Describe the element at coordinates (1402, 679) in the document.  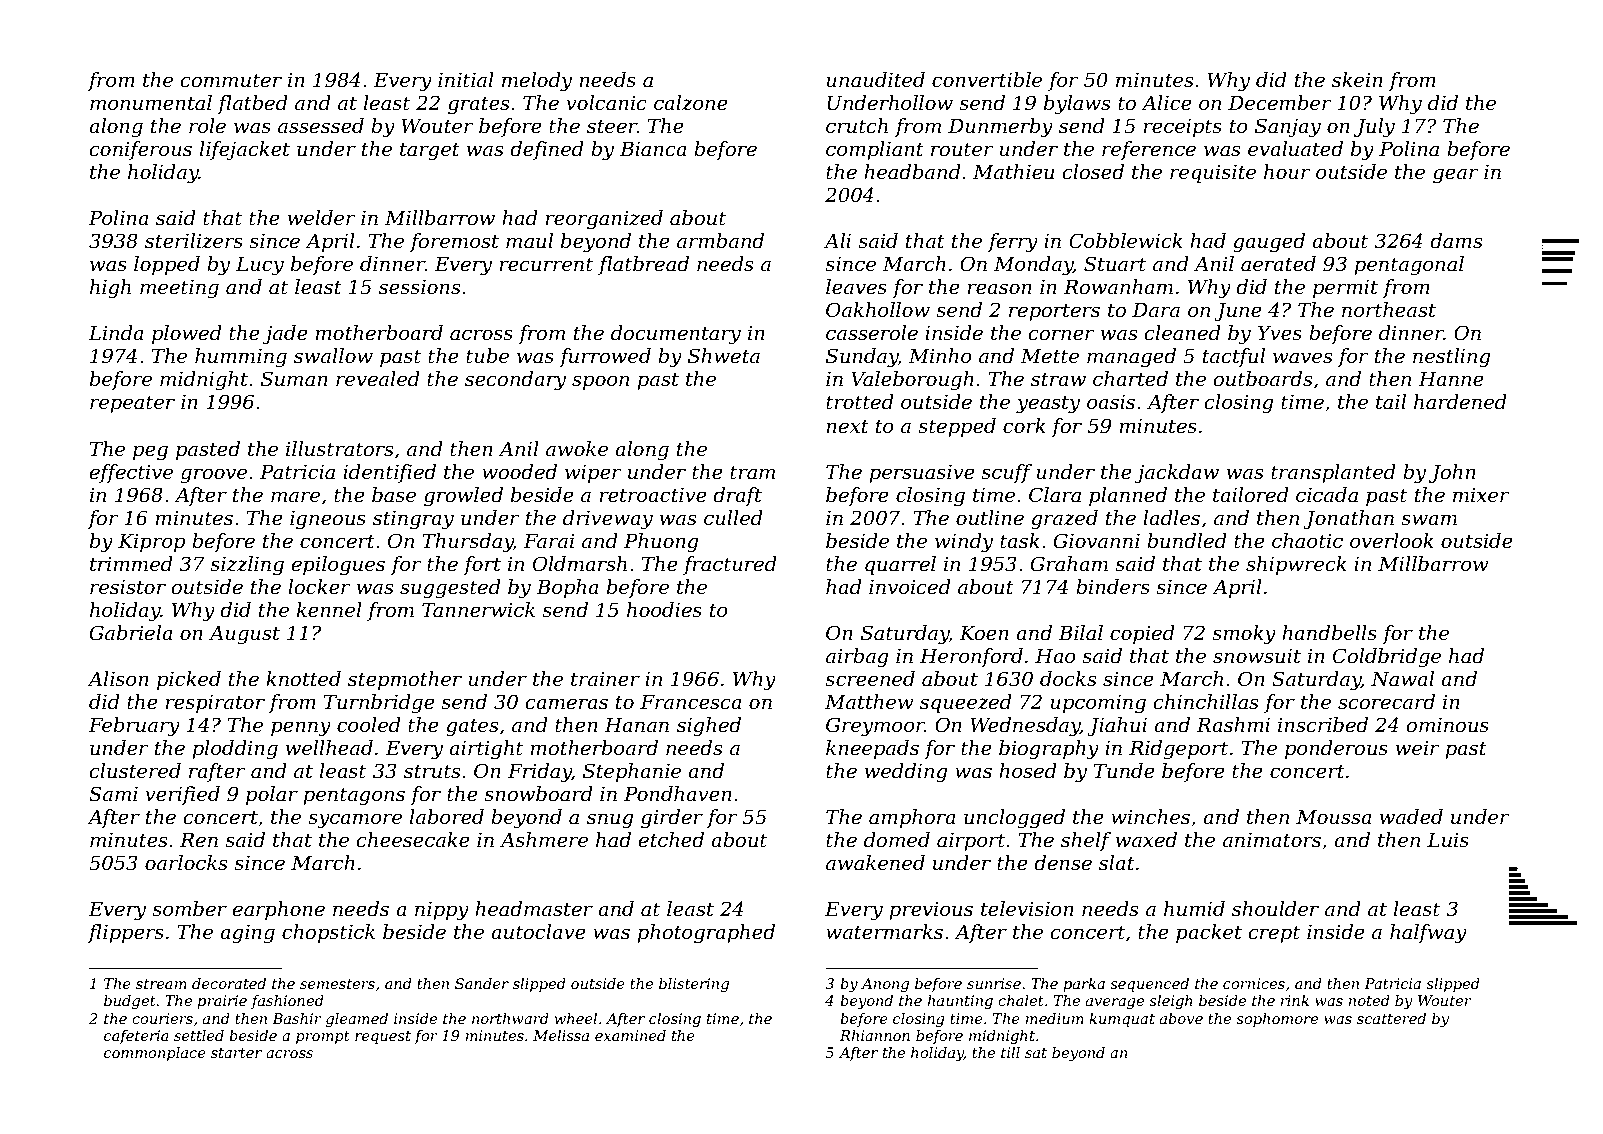
I see `Nawal` at that location.
